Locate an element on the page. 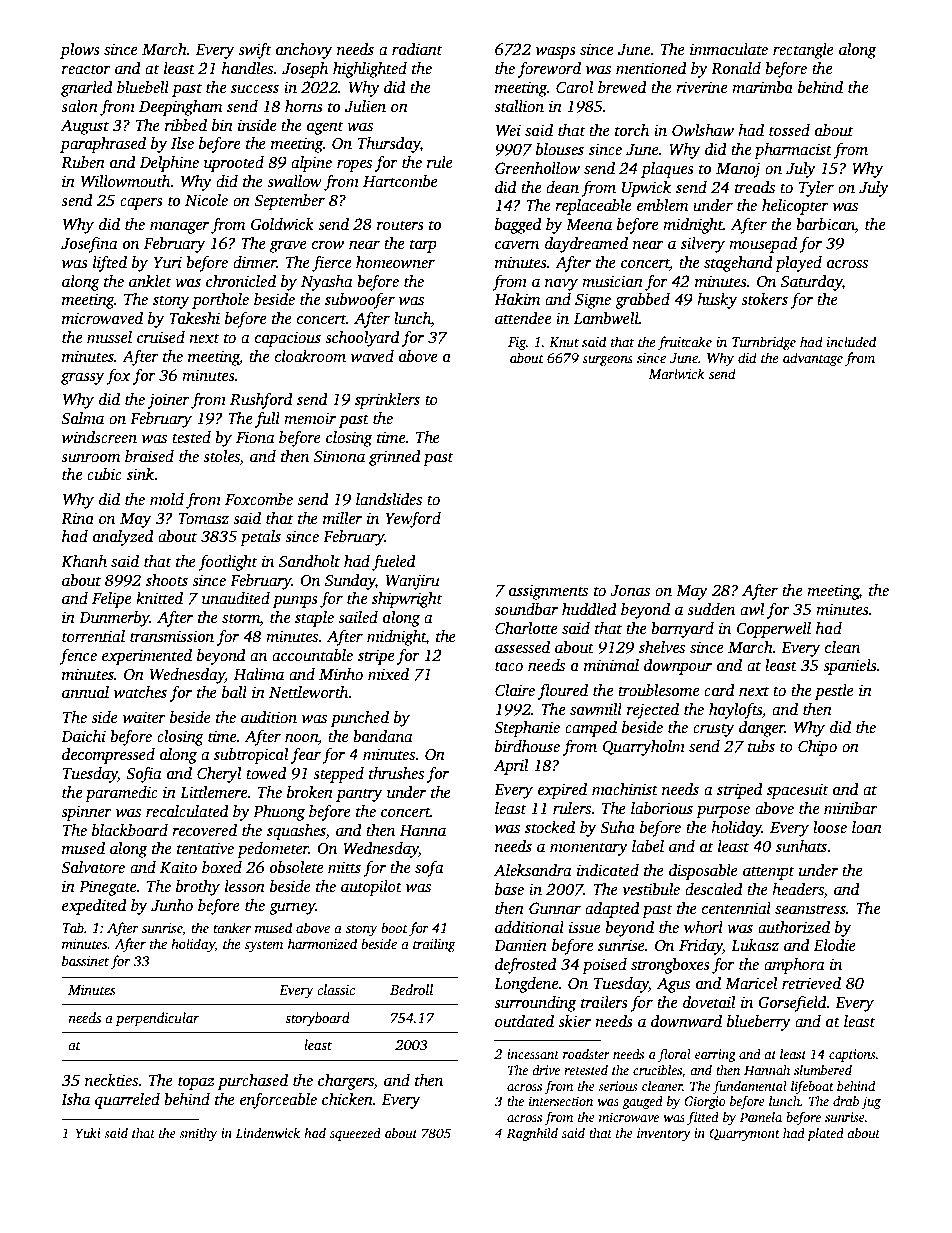  analyzed is located at coordinates (123, 538).
